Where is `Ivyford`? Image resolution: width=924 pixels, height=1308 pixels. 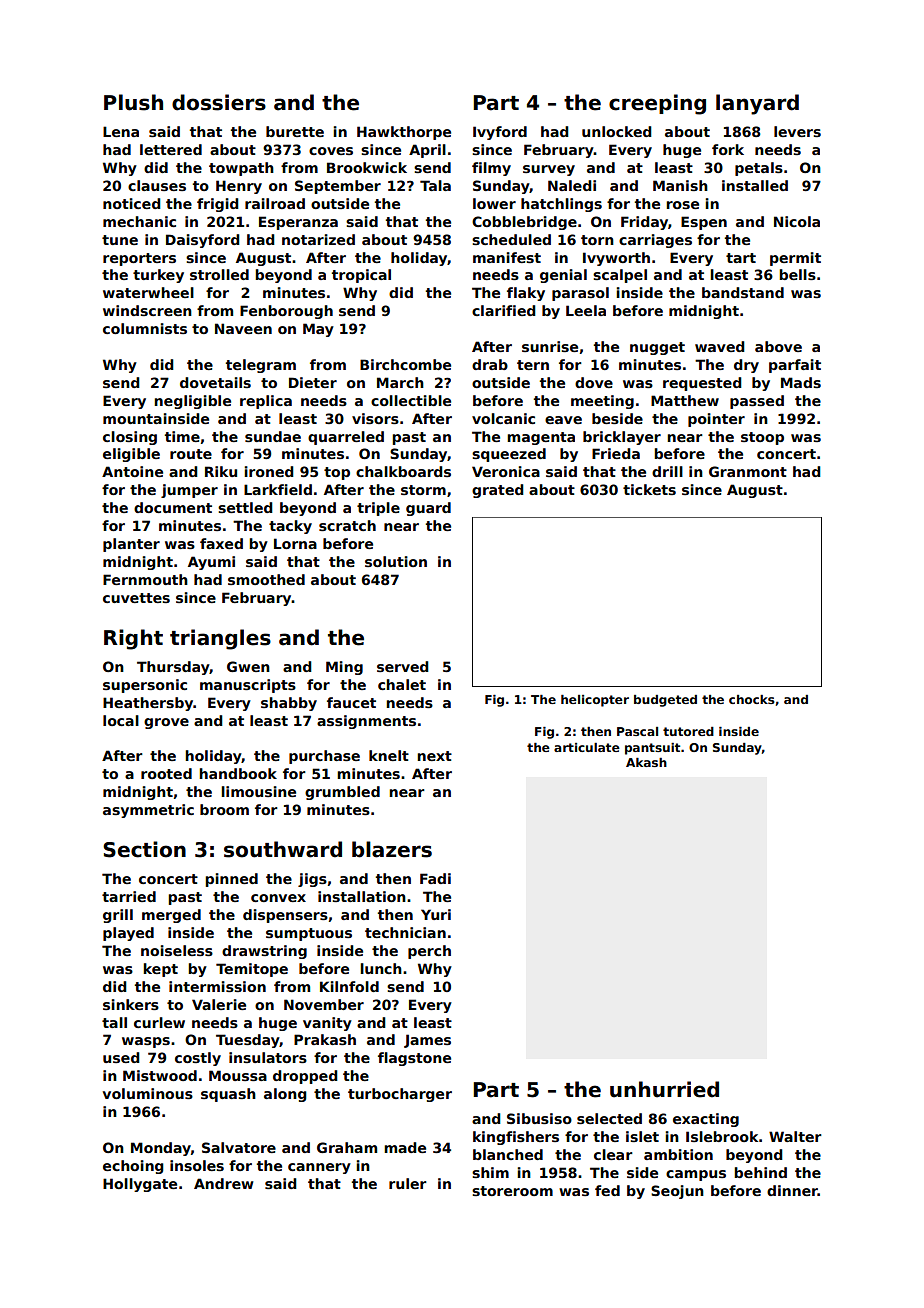 Ivyford is located at coordinates (500, 133).
